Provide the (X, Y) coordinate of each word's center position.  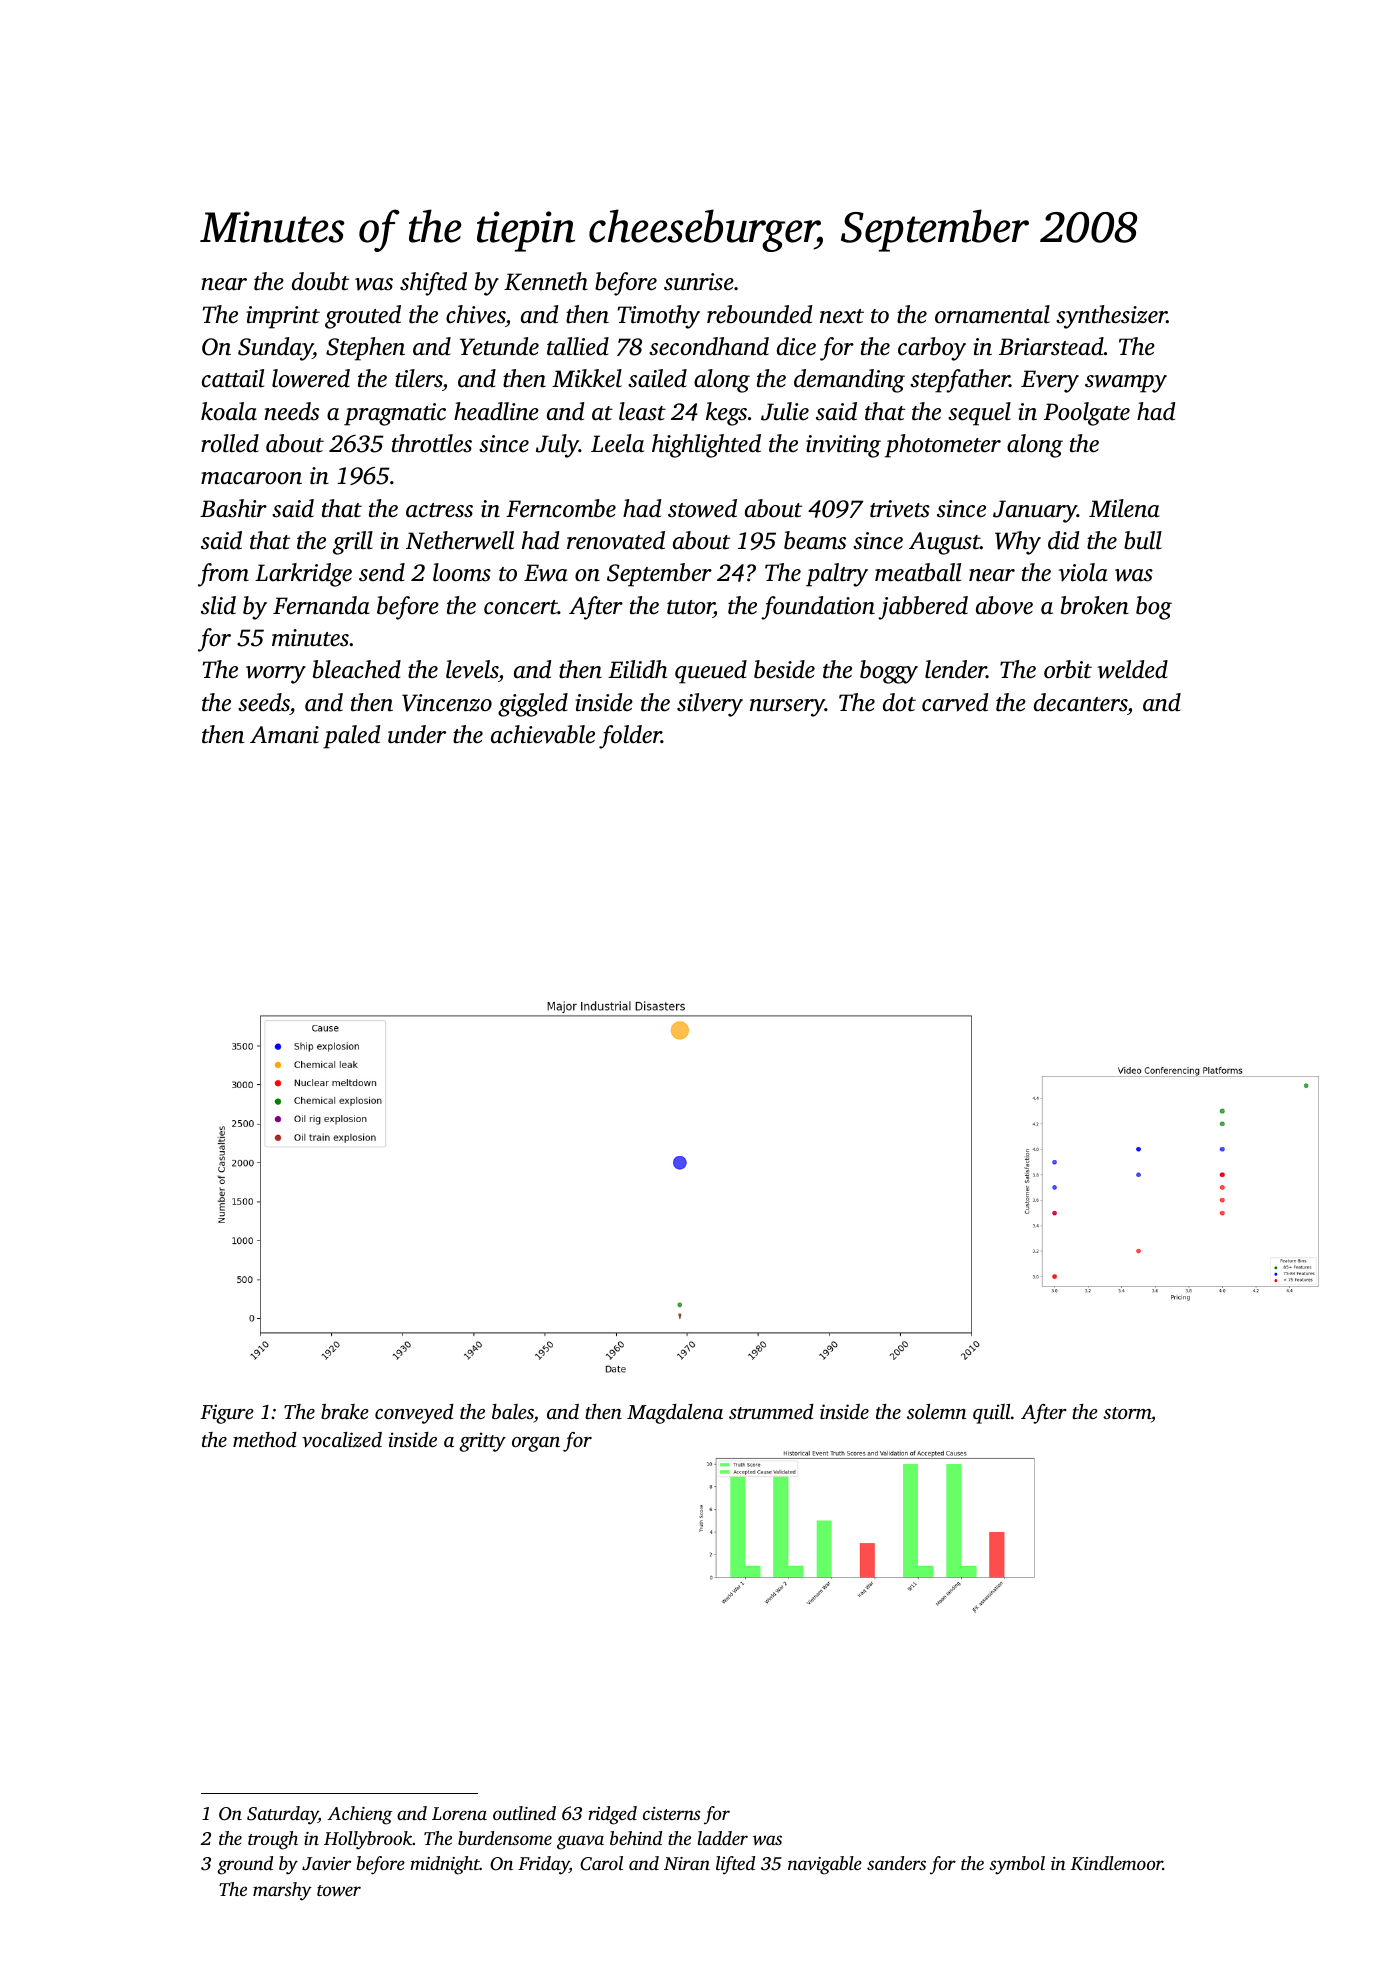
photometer (943, 446)
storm (1127, 1413)
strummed (771, 1411)
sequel (979, 414)
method (265, 1439)
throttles (432, 443)
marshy (282, 1891)
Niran (687, 1863)
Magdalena (675, 1414)
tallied (578, 346)
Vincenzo (447, 703)
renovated (616, 540)
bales (513, 1413)
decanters (1080, 702)
